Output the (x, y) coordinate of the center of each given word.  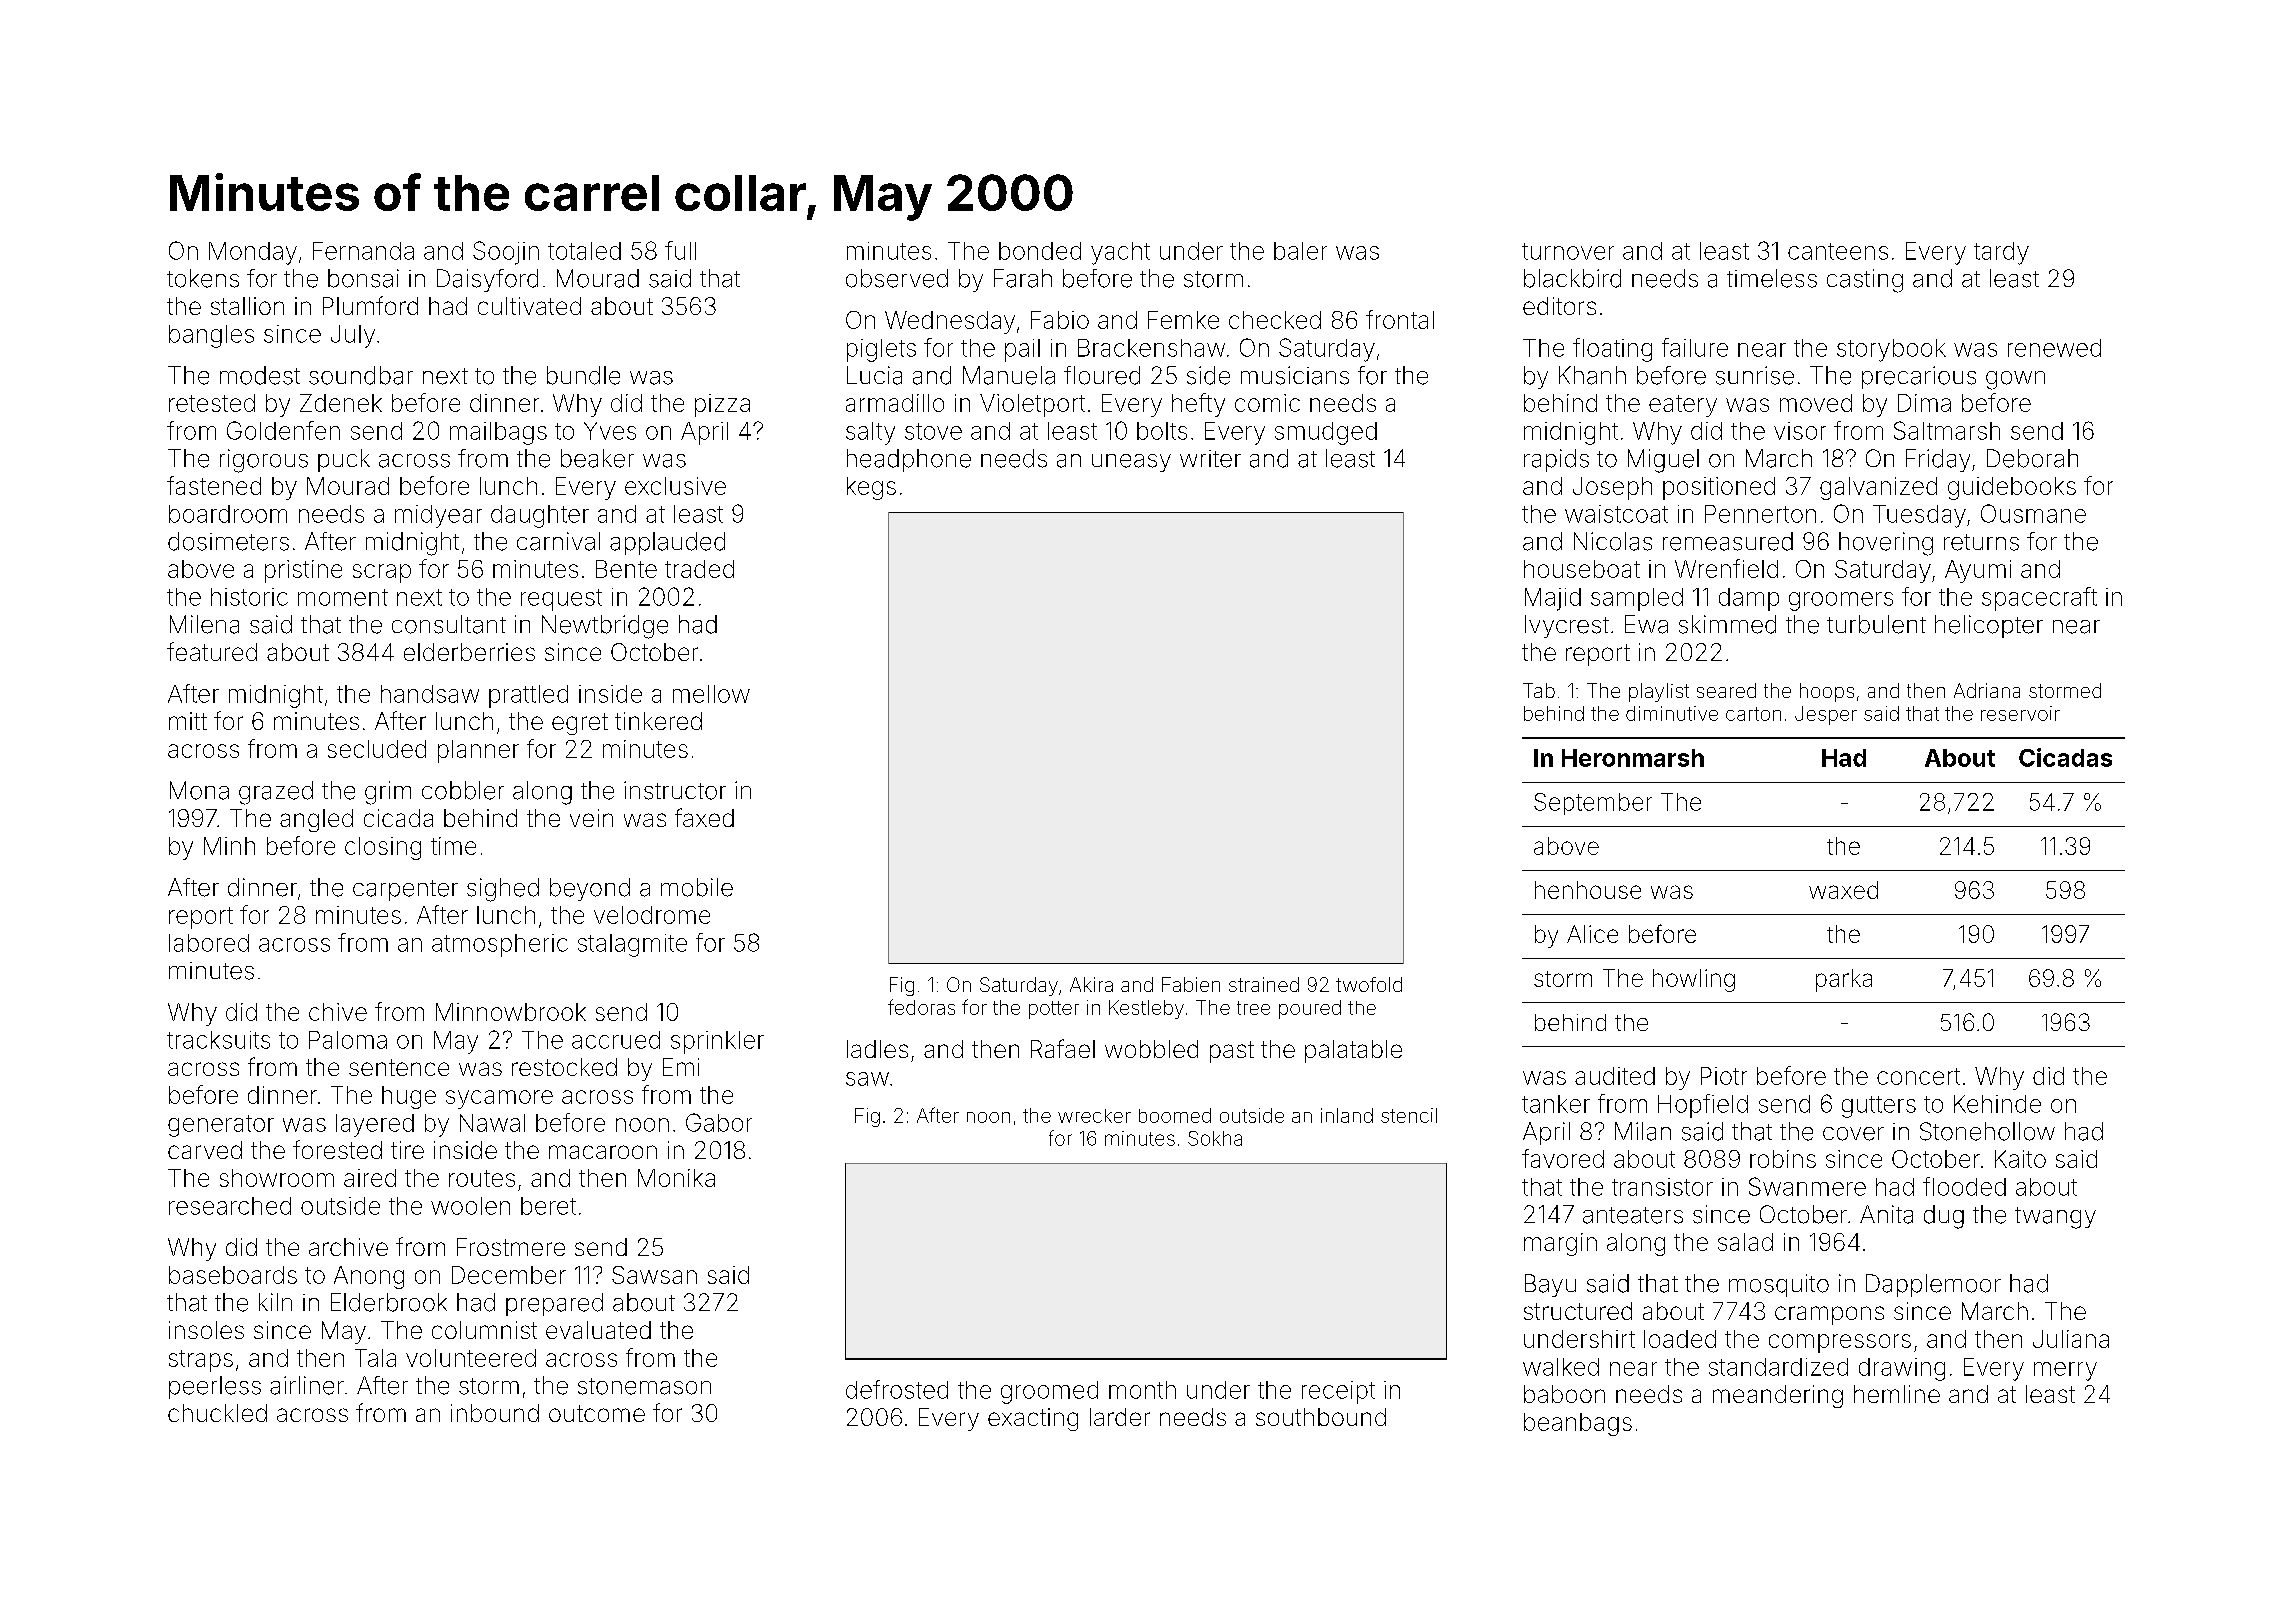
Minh (229, 846)
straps (201, 1361)
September (1593, 804)
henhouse (1588, 890)
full (680, 250)
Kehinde (1997, 1104)
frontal (1400, 319)
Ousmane (2033, 513)
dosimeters (228, 541)
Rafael (1063, 1048)
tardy (2001, 253)
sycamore (499, 1099)
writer (1210, 459)
